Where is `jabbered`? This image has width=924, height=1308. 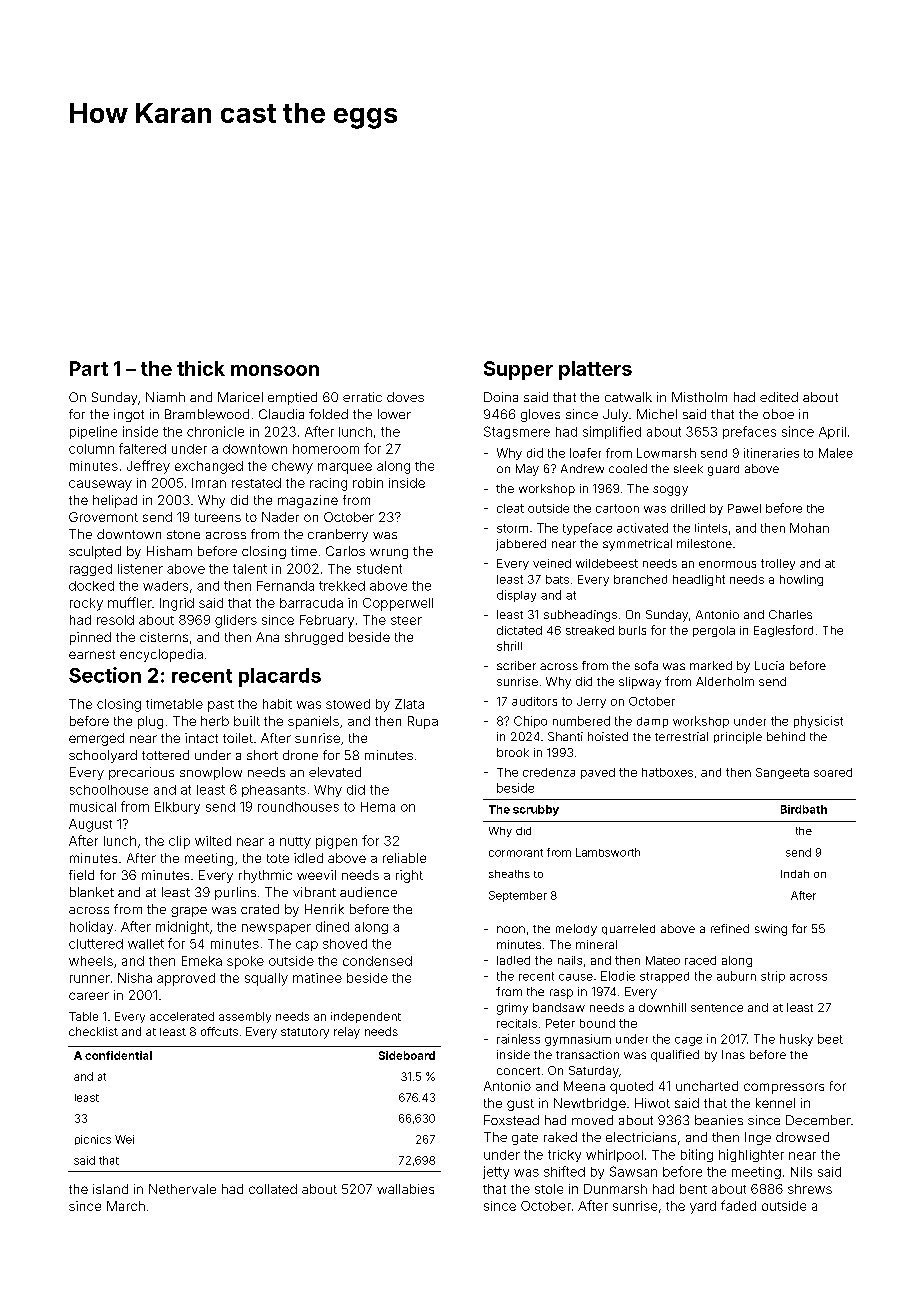 jabbered is located at coordinates (521, 545).
